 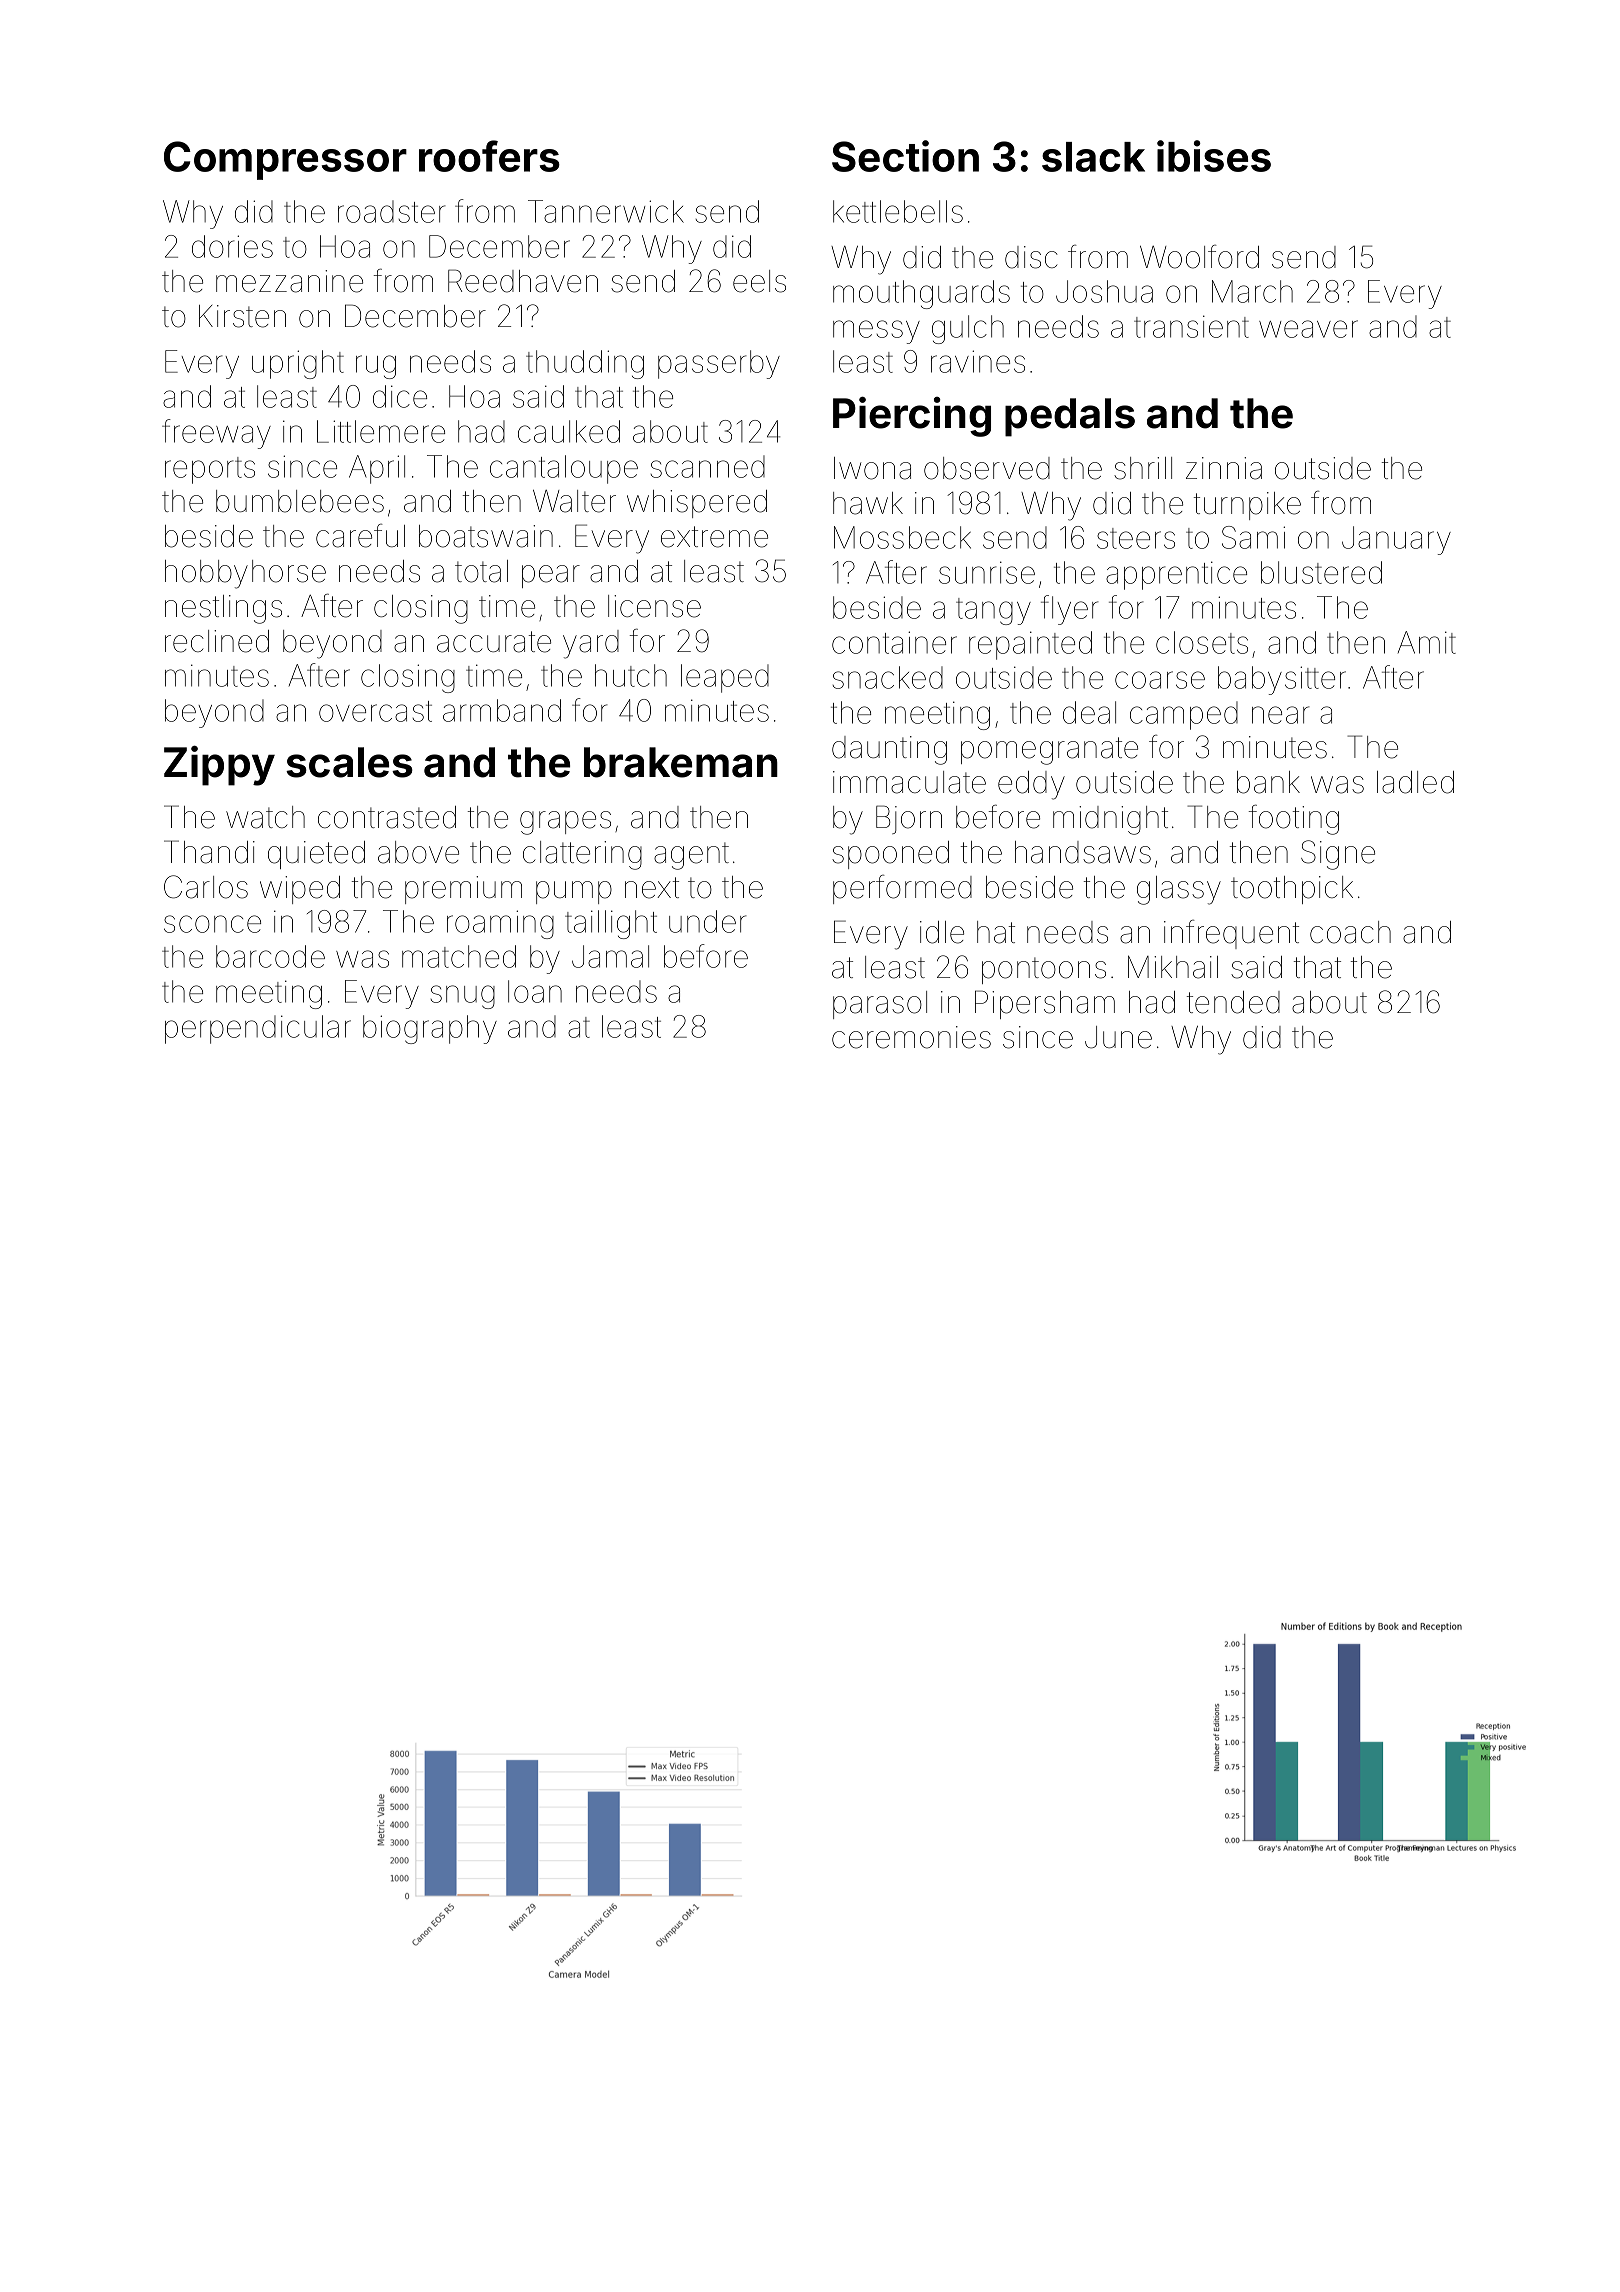 I want to click on pontoons, so click(x=1044, y=970).
